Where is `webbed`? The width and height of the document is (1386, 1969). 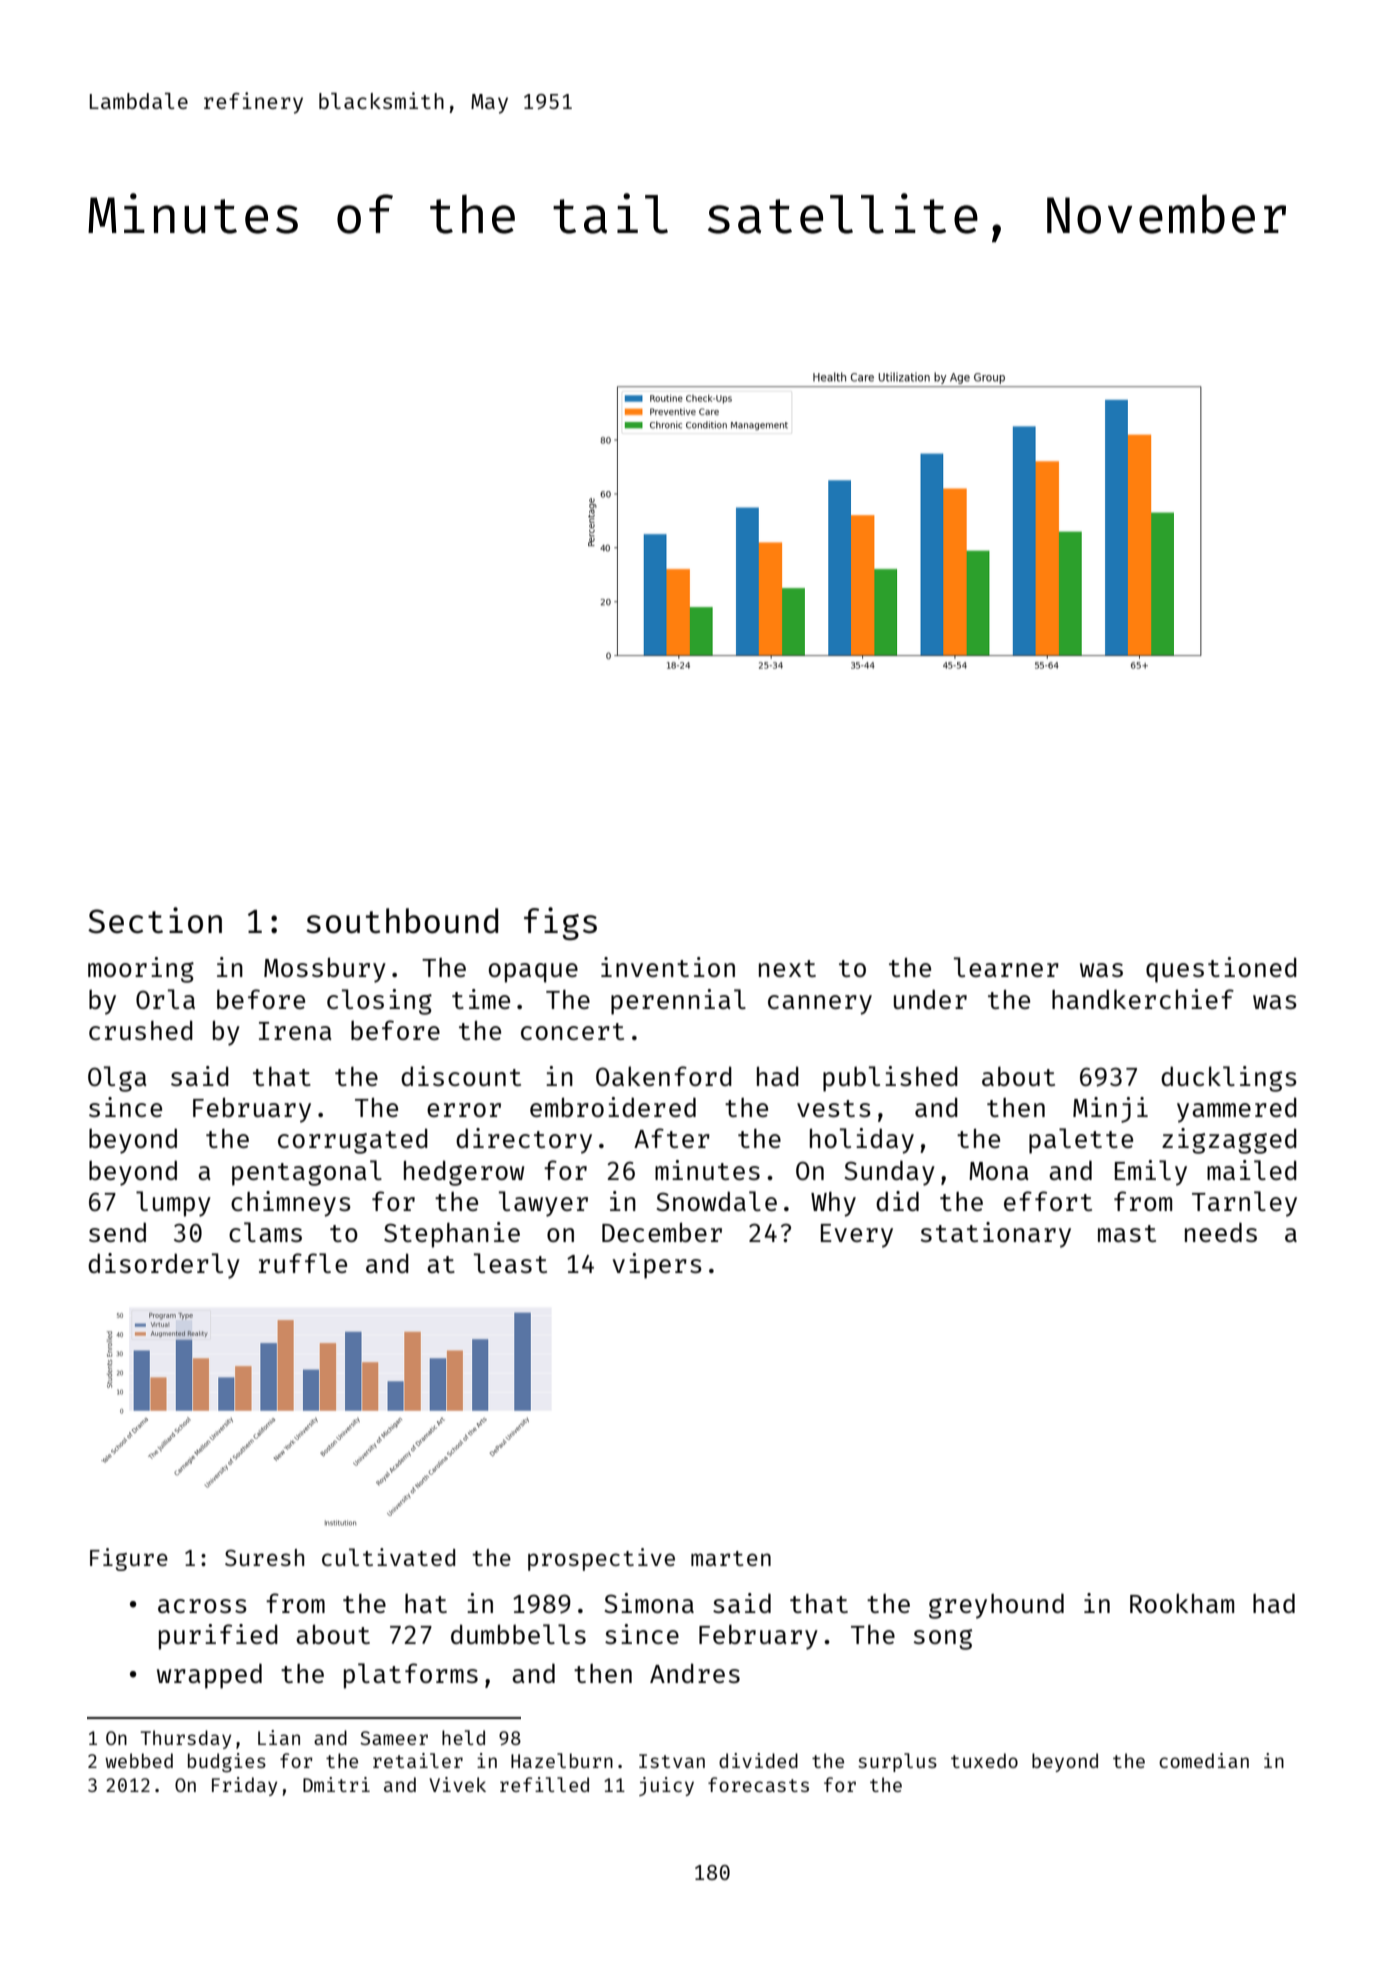
webbed is located at coordinates (139, 1760).
